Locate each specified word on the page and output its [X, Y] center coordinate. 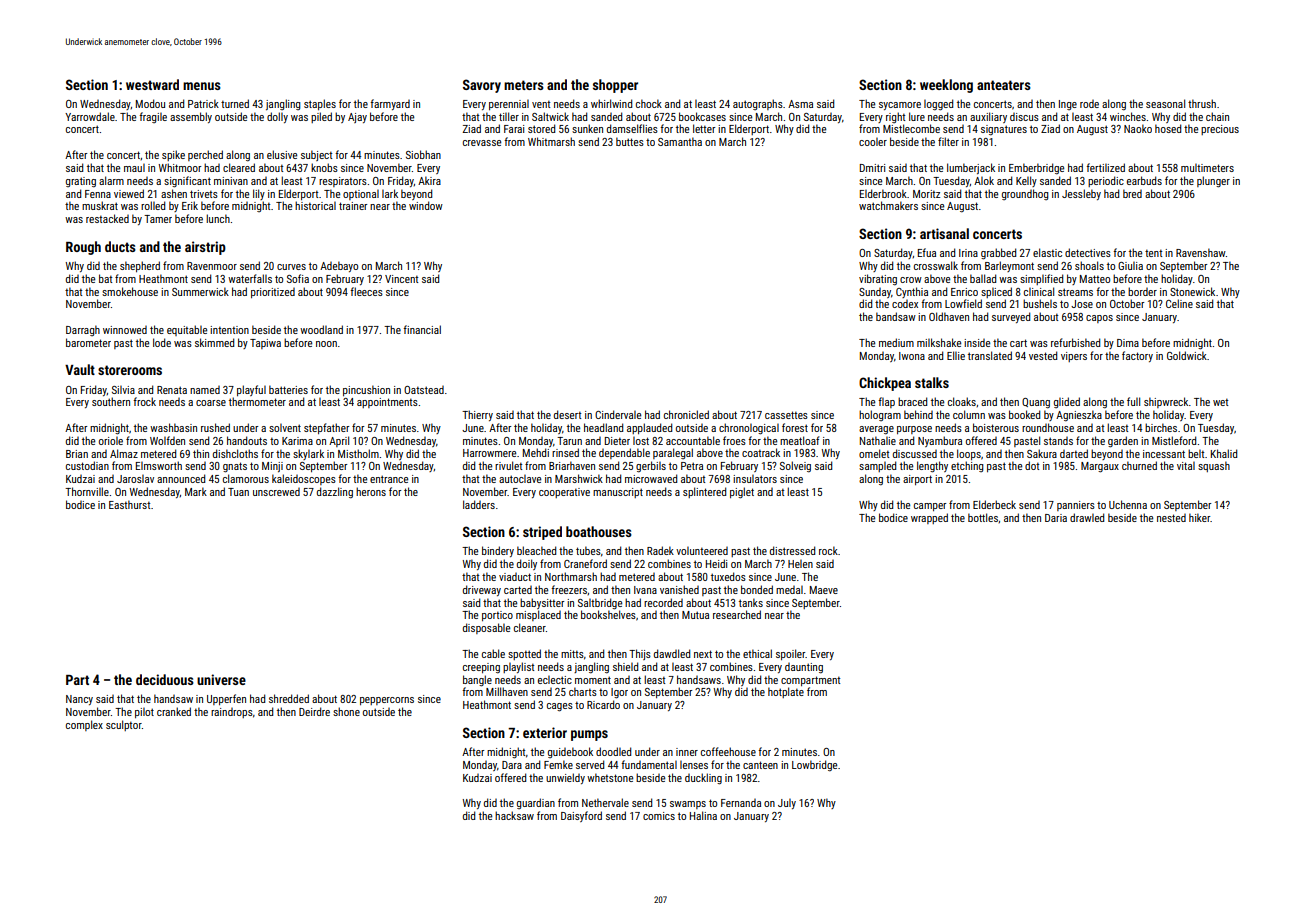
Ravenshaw [1201, 252]
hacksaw [514, 815]
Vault [80, 369]
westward [152, 84]
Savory [482, 86]
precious [1220, 130]
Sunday [875, 293]
